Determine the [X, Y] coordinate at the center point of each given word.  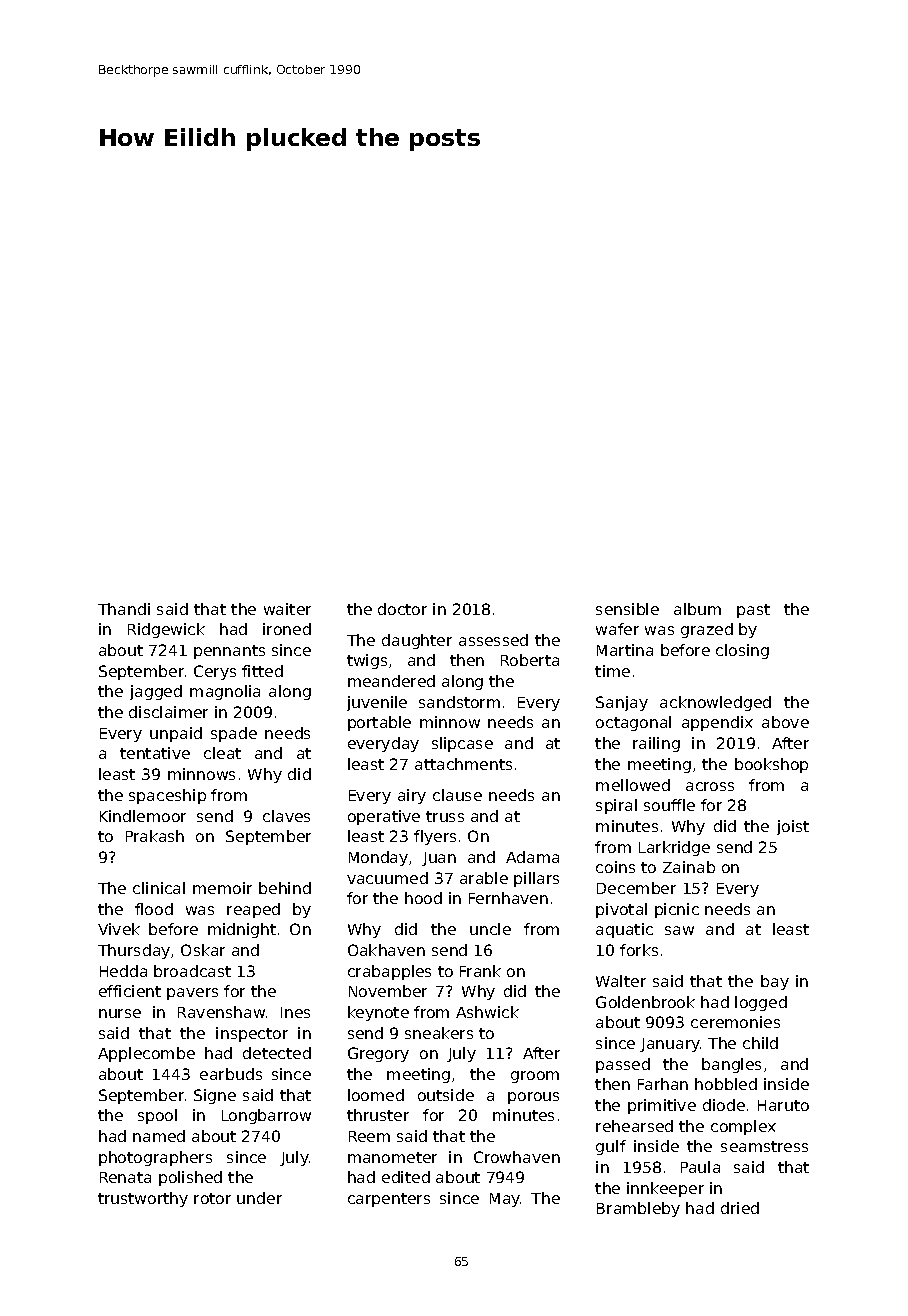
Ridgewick [166, 630]
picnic [677, 910]
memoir [222, 888]
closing [742, 651]
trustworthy [143, 1199]
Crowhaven [517, 1157]
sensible [627, 609]
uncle [490, 929]
